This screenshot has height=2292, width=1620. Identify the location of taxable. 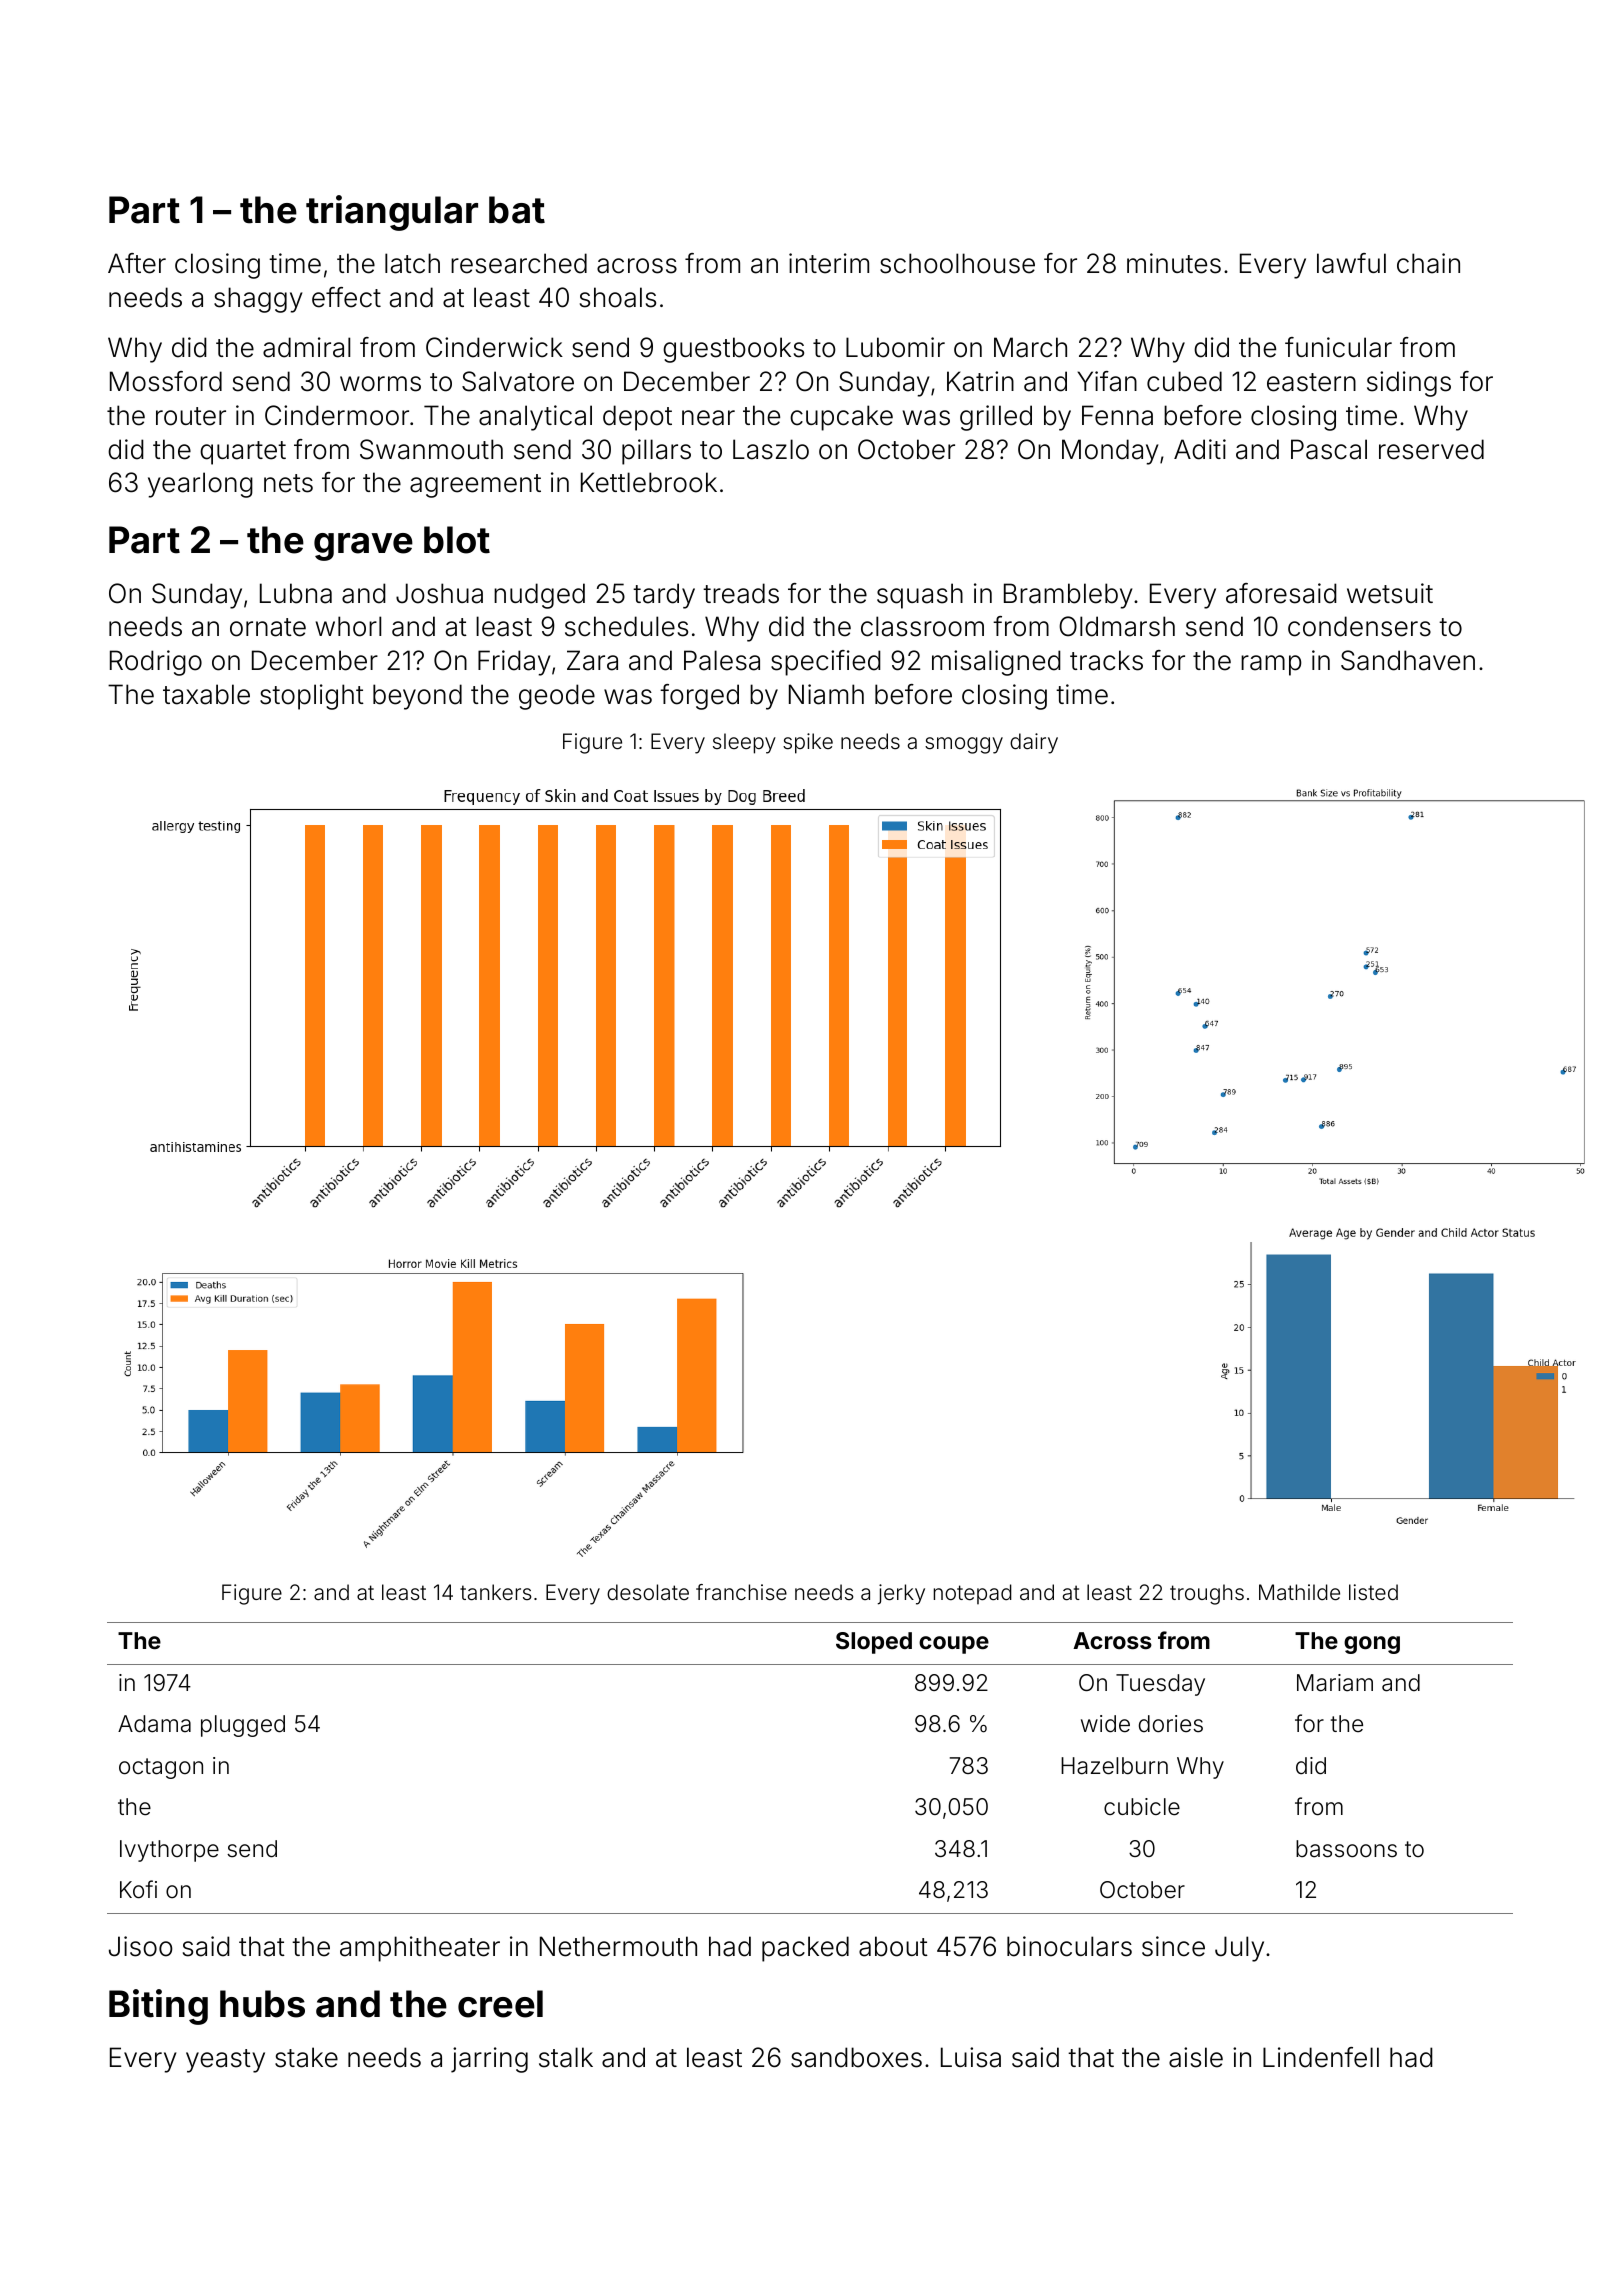
(206, 694).
